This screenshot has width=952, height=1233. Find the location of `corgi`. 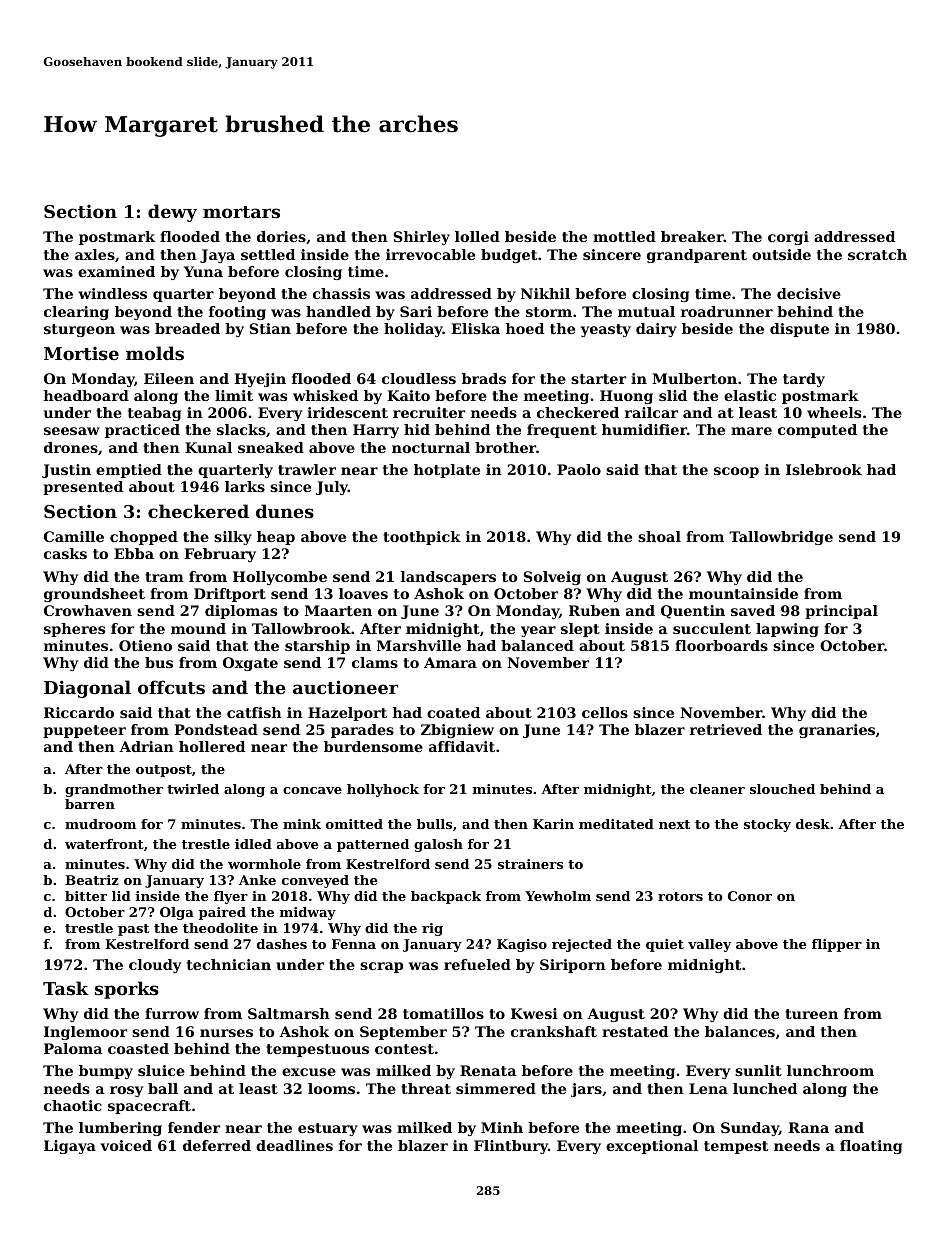

corgi is located at coordinates (788, 238).
